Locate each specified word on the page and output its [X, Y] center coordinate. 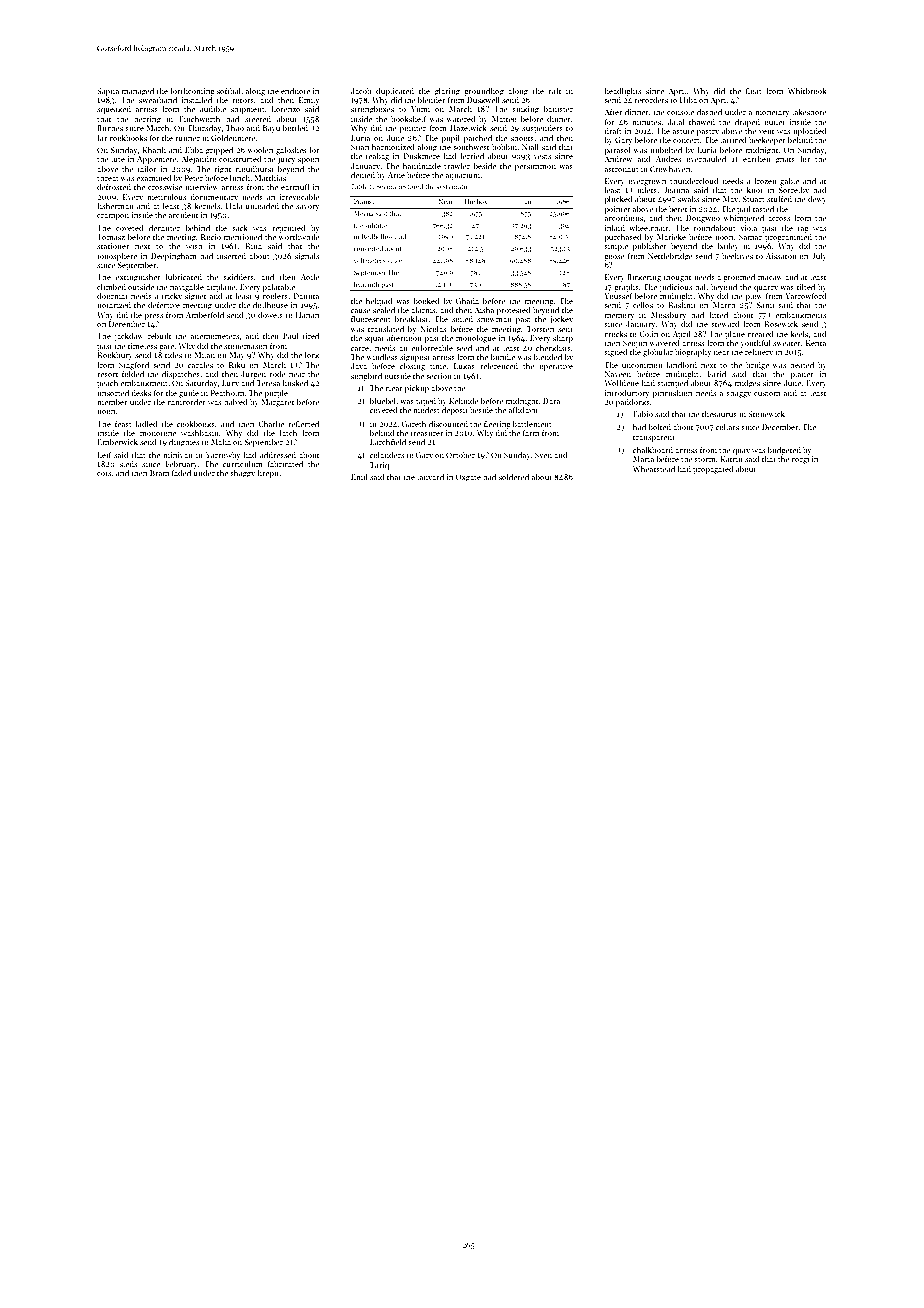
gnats [785, 160]
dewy [817, 200]
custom [767, 393]
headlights [622, 91]
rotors [243, 100]
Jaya [359, 367]
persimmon [535, 167]
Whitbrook [807, 91]
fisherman [115, 206]
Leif [104, 455]
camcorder [186, 402]
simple [616, 247]
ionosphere [117, 257]
